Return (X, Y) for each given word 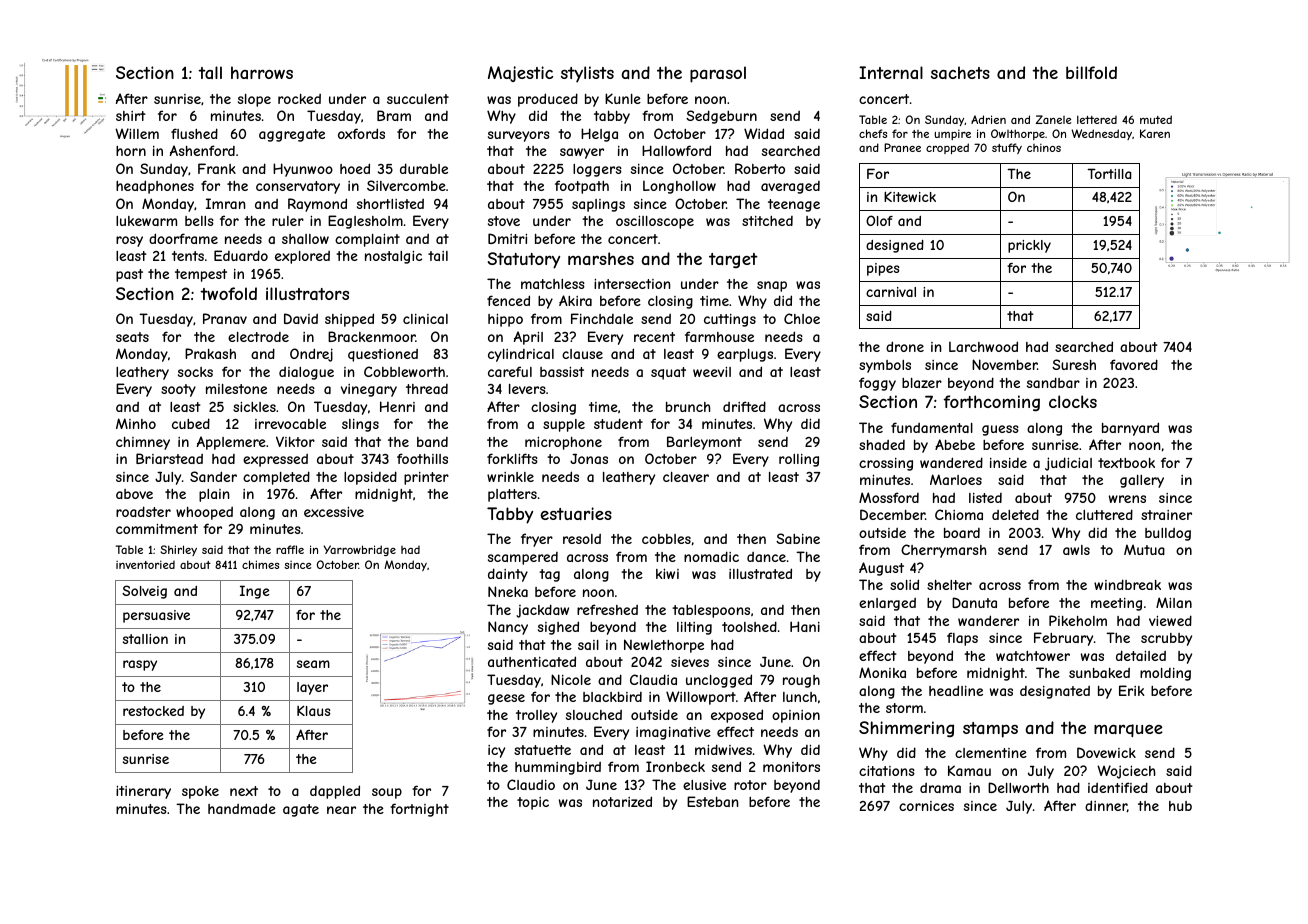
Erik (1132, 690)
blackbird (612, 697)
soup (387, 793)
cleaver (686, 477)
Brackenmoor (372, 336)
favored (1134, 364)
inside (1008, 463)
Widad (764, 133)
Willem (137, 133)
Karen (1155, 133)
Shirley (178, 550)
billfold (1091, 72)
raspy (140, 665)
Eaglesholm (365, 222)
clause (582, 354)
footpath (582, 187)
